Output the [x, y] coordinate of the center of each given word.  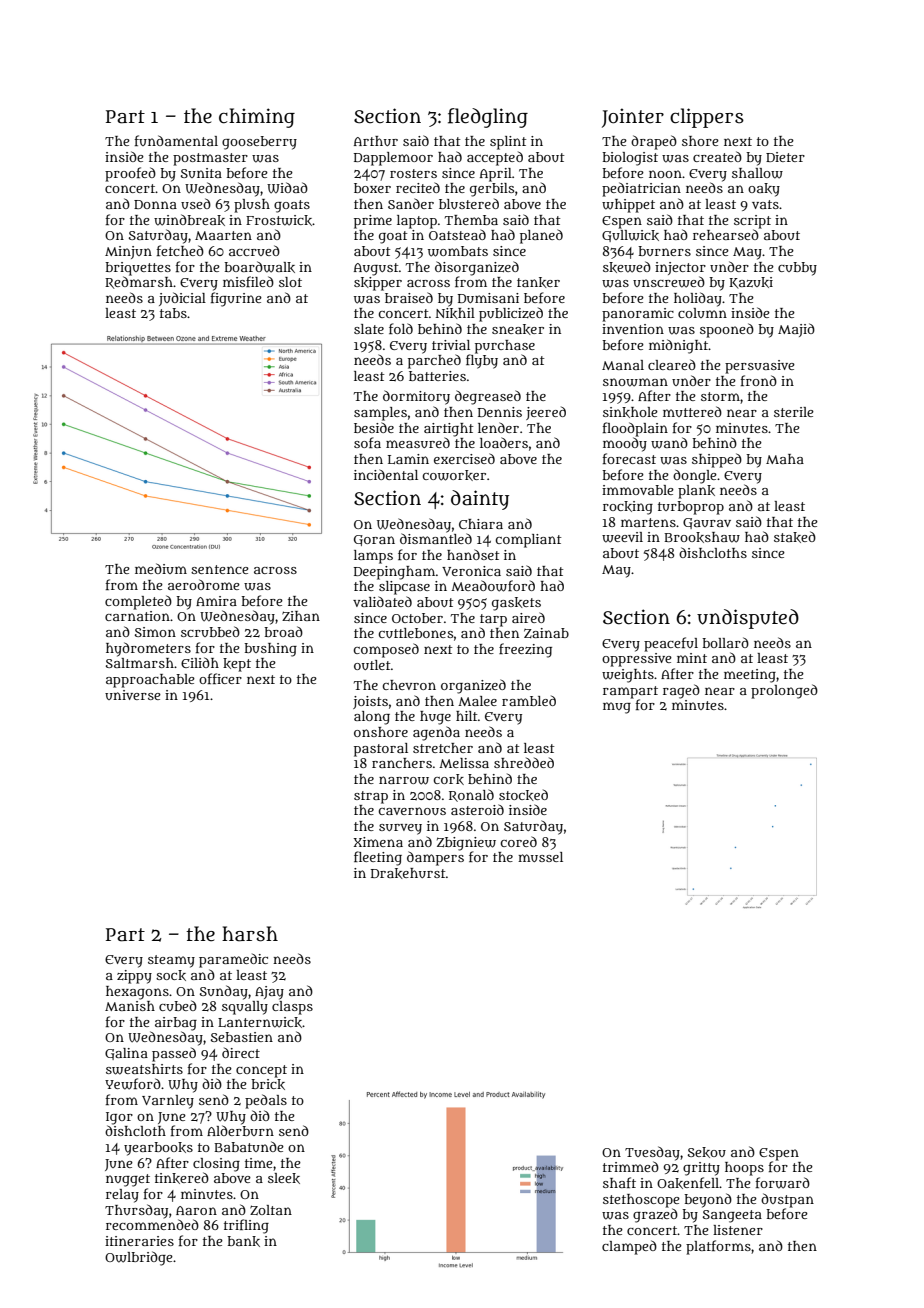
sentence [220, 569]
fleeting [378, 858]
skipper [378, 284]
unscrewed [669, 282]
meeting [750, 676]
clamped [629, 1247]
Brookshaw [702, 537]
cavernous [412, 811]
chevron [409, 685]
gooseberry [259, 143]
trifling [246, 1226]
